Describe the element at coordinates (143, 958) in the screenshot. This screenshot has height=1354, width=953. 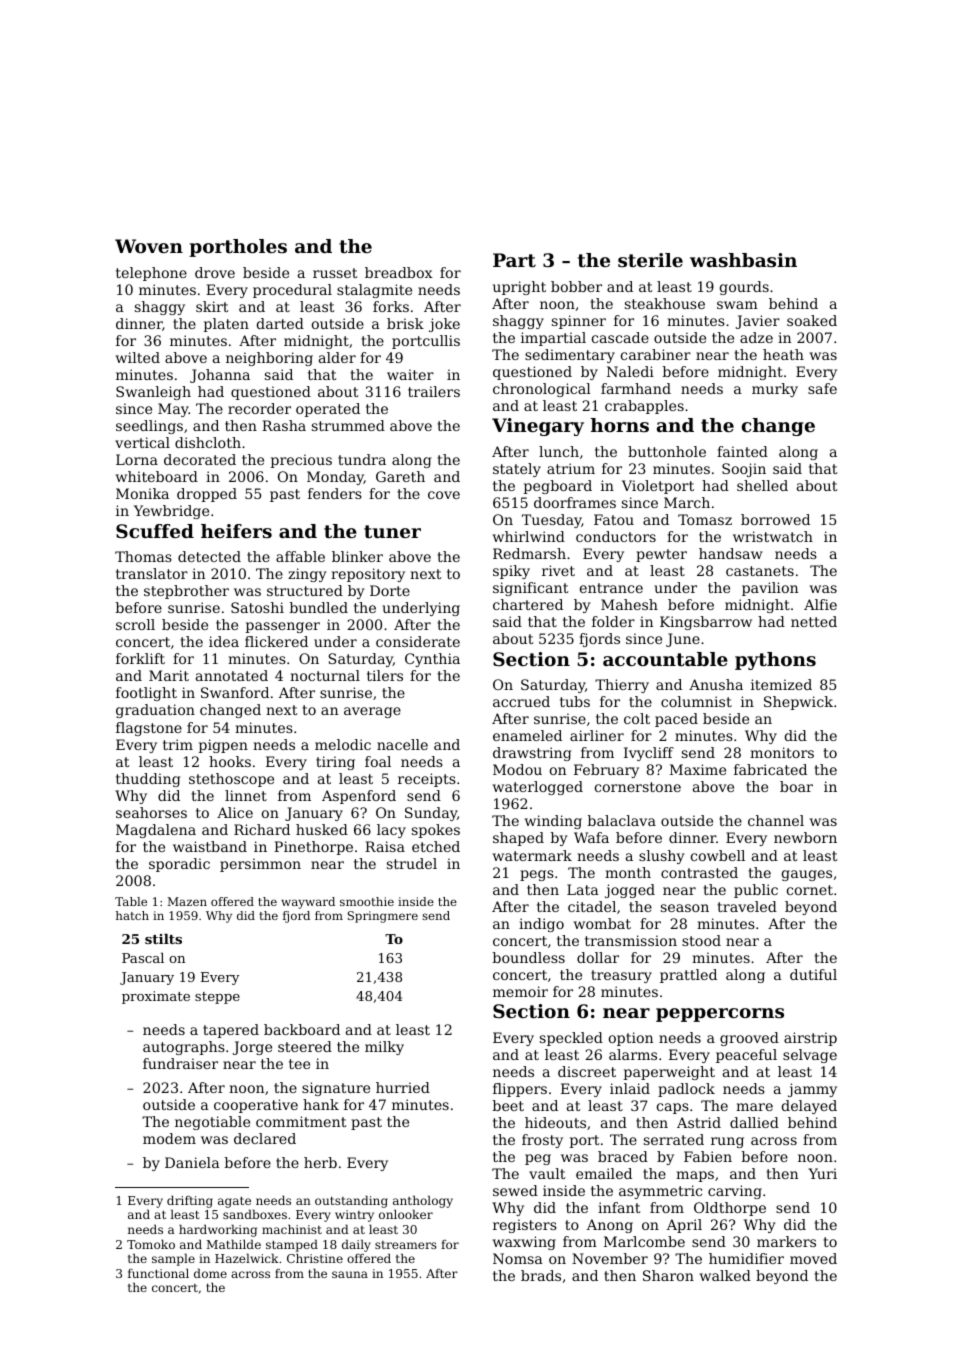
I see `Pascal` at that location.
